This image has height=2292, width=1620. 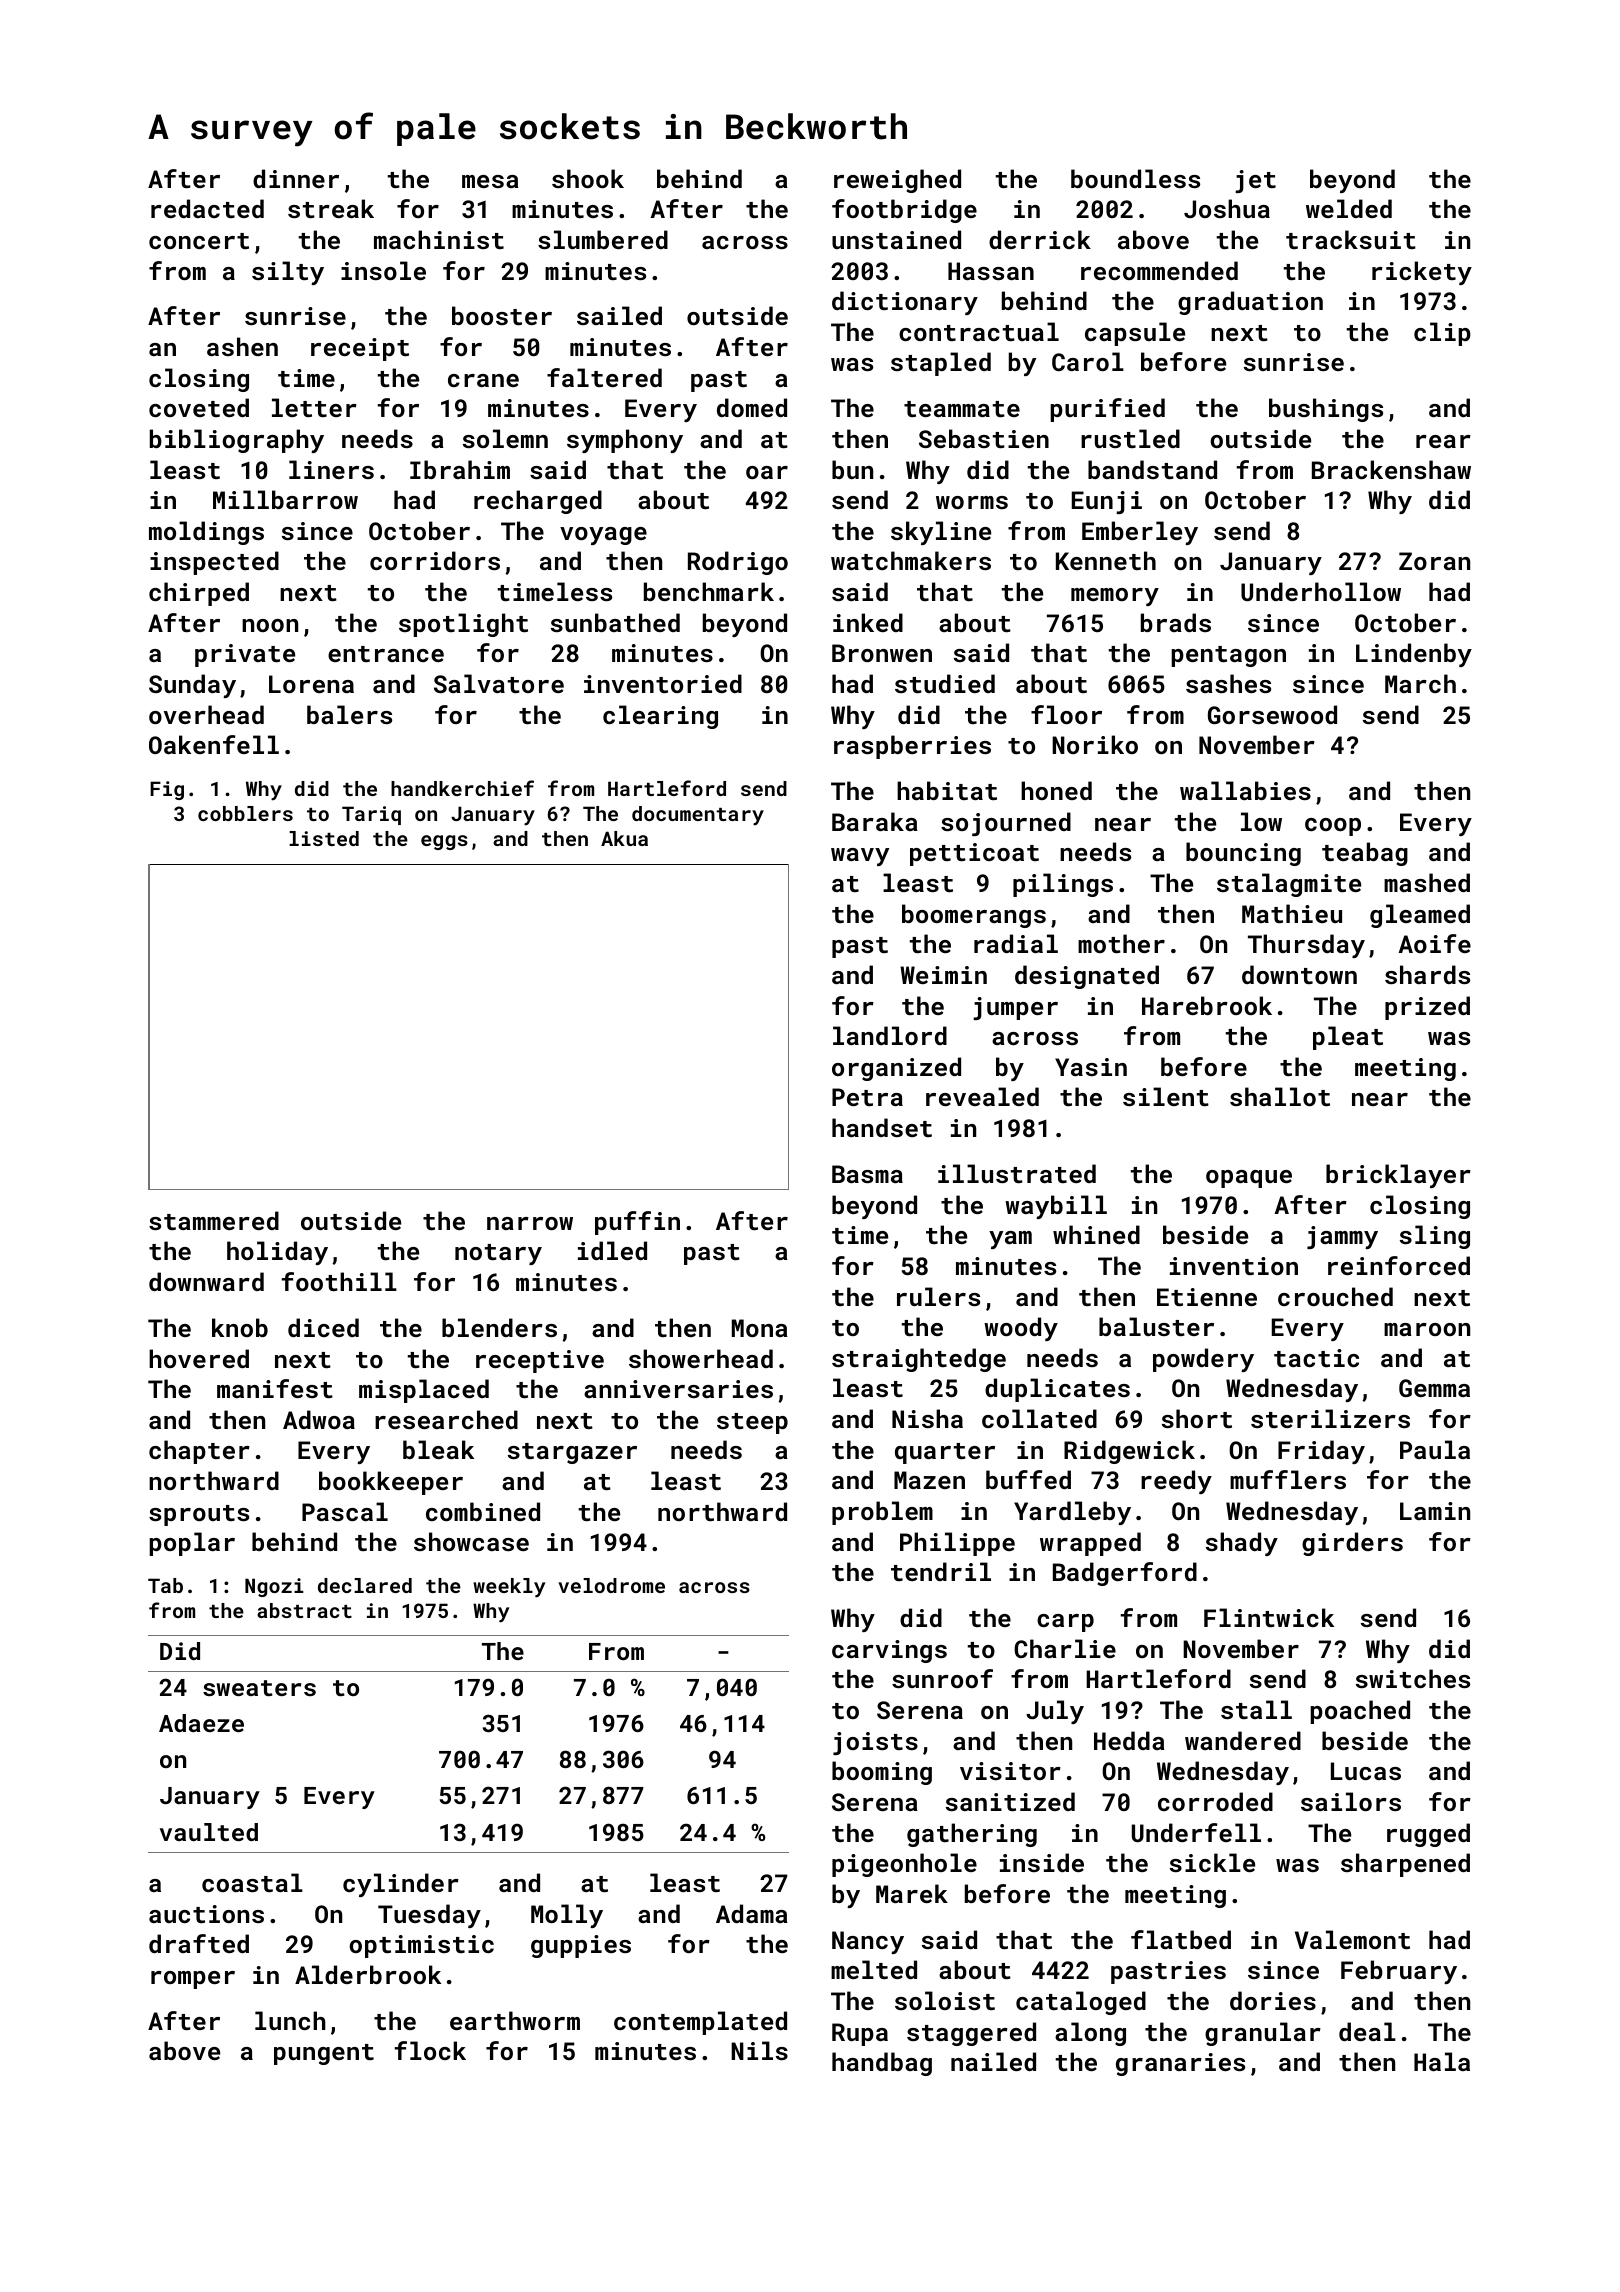 I want to click on wandered, so click(x=1243, y=1740).
